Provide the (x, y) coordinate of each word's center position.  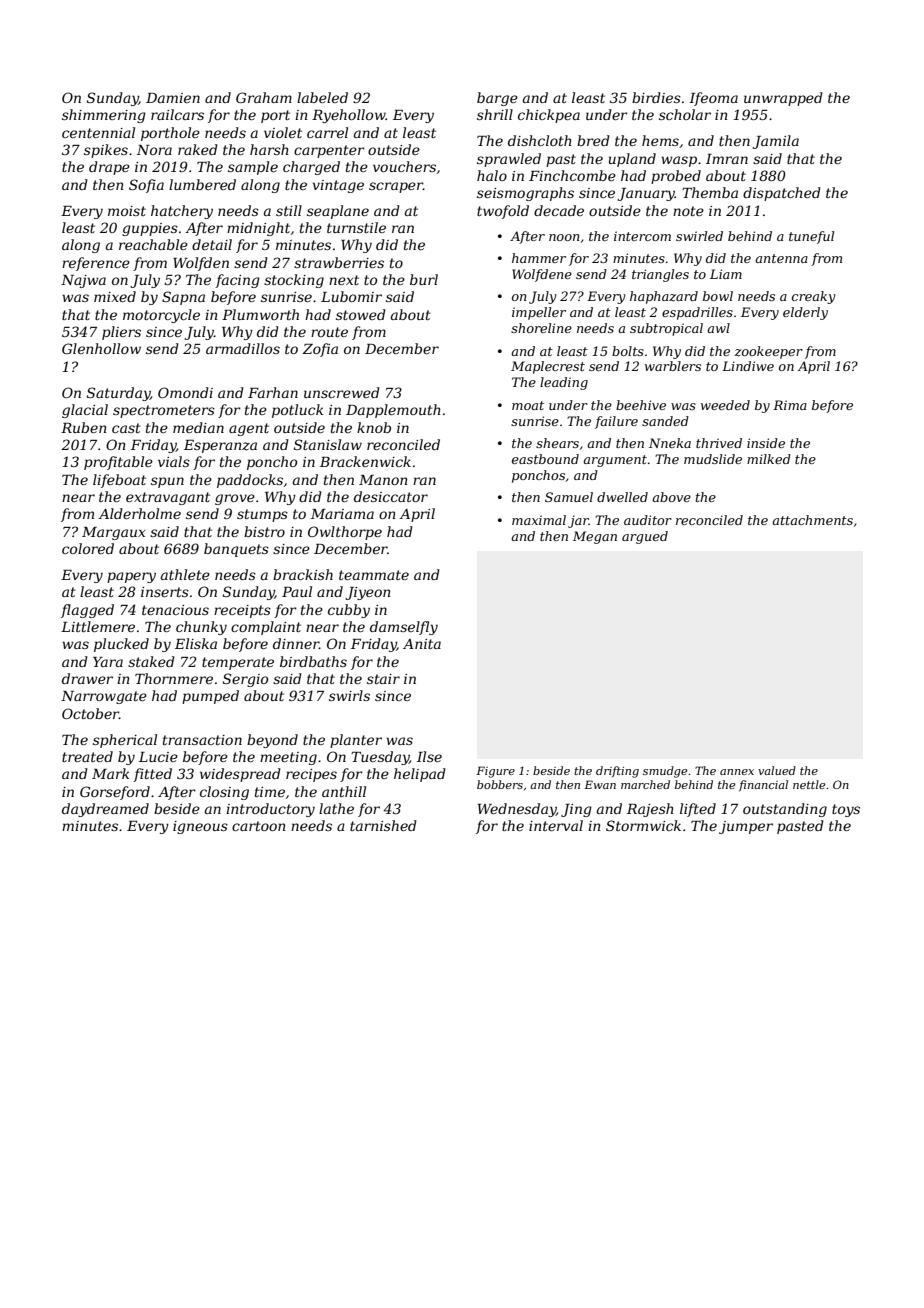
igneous (200, 827)
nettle (809, 784)
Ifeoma (713, 99)
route (329, 332)
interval (556, 825)
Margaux (113, 533)
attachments (812, 520)
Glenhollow (101, 348)
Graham (264, 97)
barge (497, 99)
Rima (790, 405)
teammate (374, 575)
